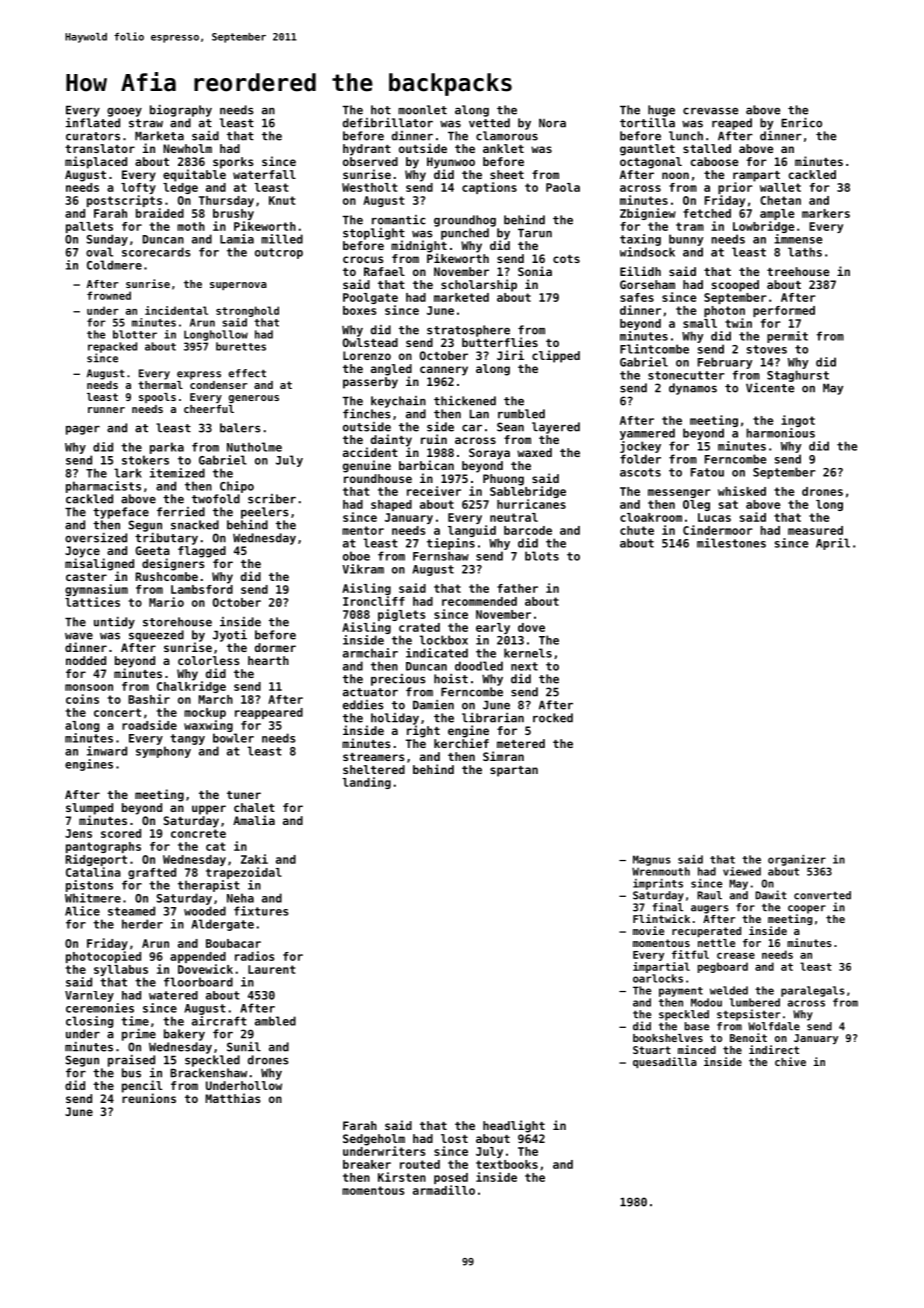  Describe the element at coordinates (79, 636) in the image. I see `wave` at that location.
